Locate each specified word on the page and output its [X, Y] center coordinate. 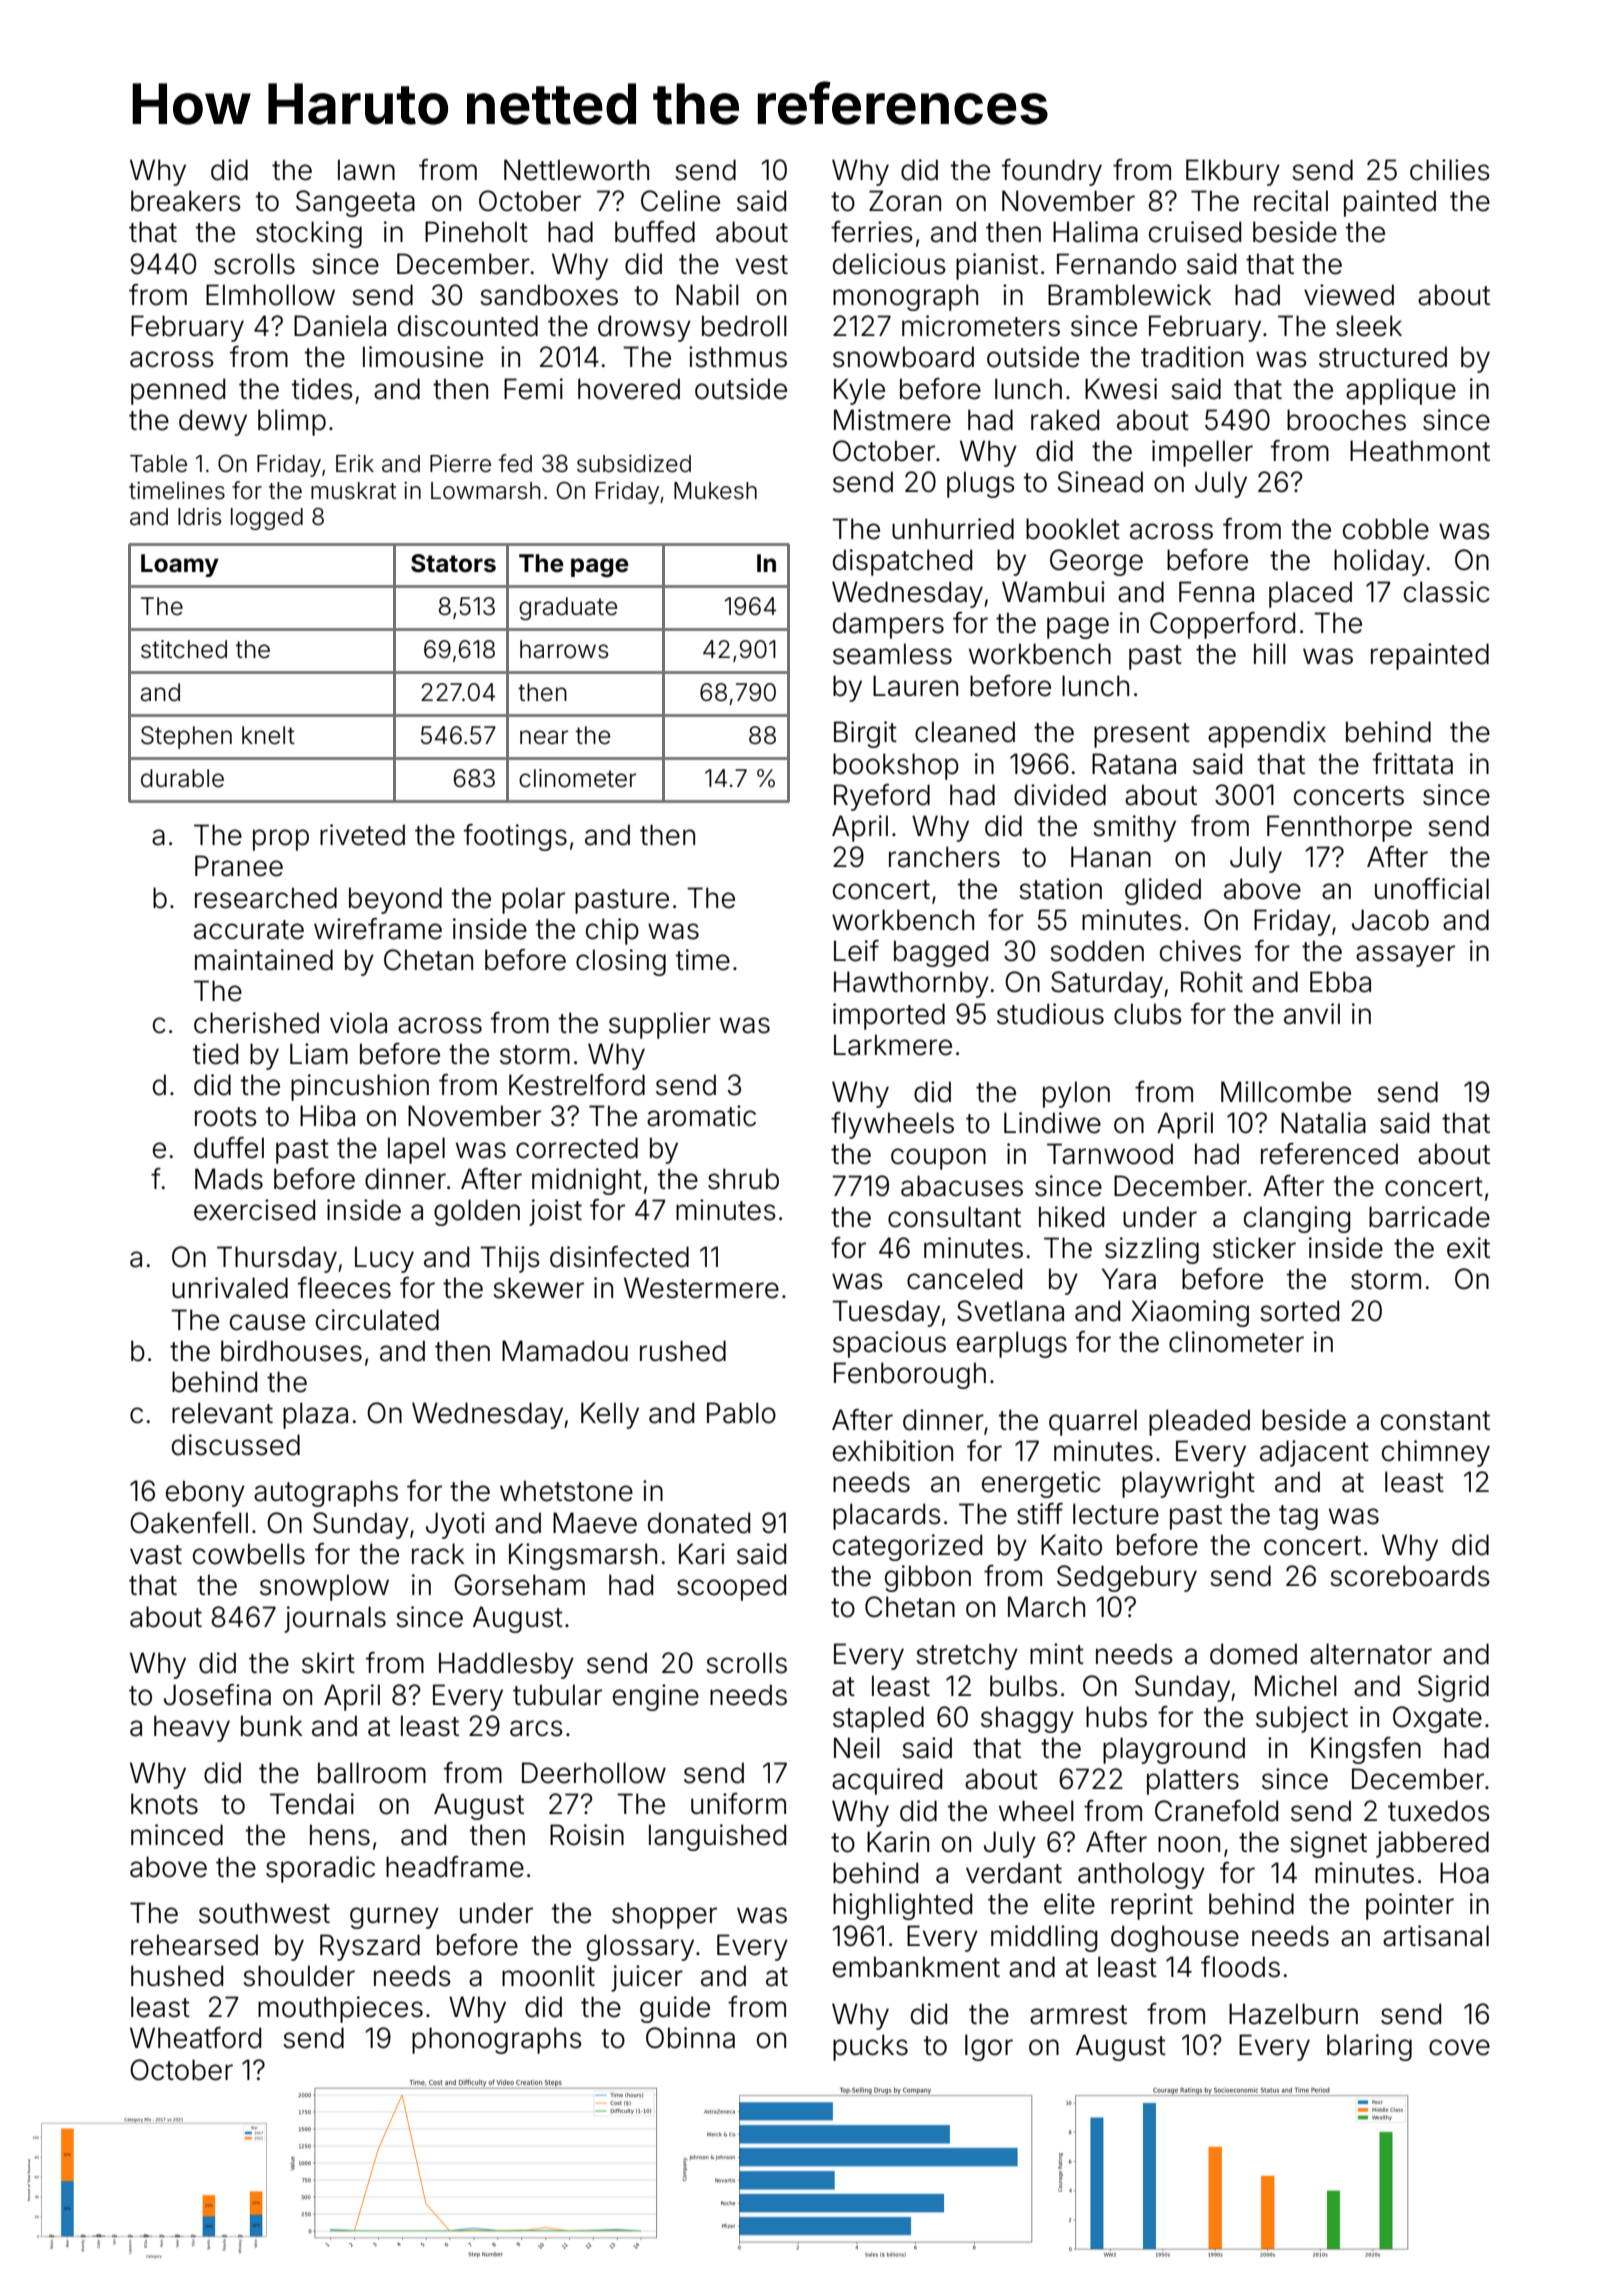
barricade [1429, 1217]
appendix [1267, 734]
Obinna [690, 2038]
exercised [254, 1210]
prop [281, 840]
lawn [366, 170]
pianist [997, 266]
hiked [1071, 1217]
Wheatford [195, 2038]
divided [1060, 795]
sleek [1369, 326]
